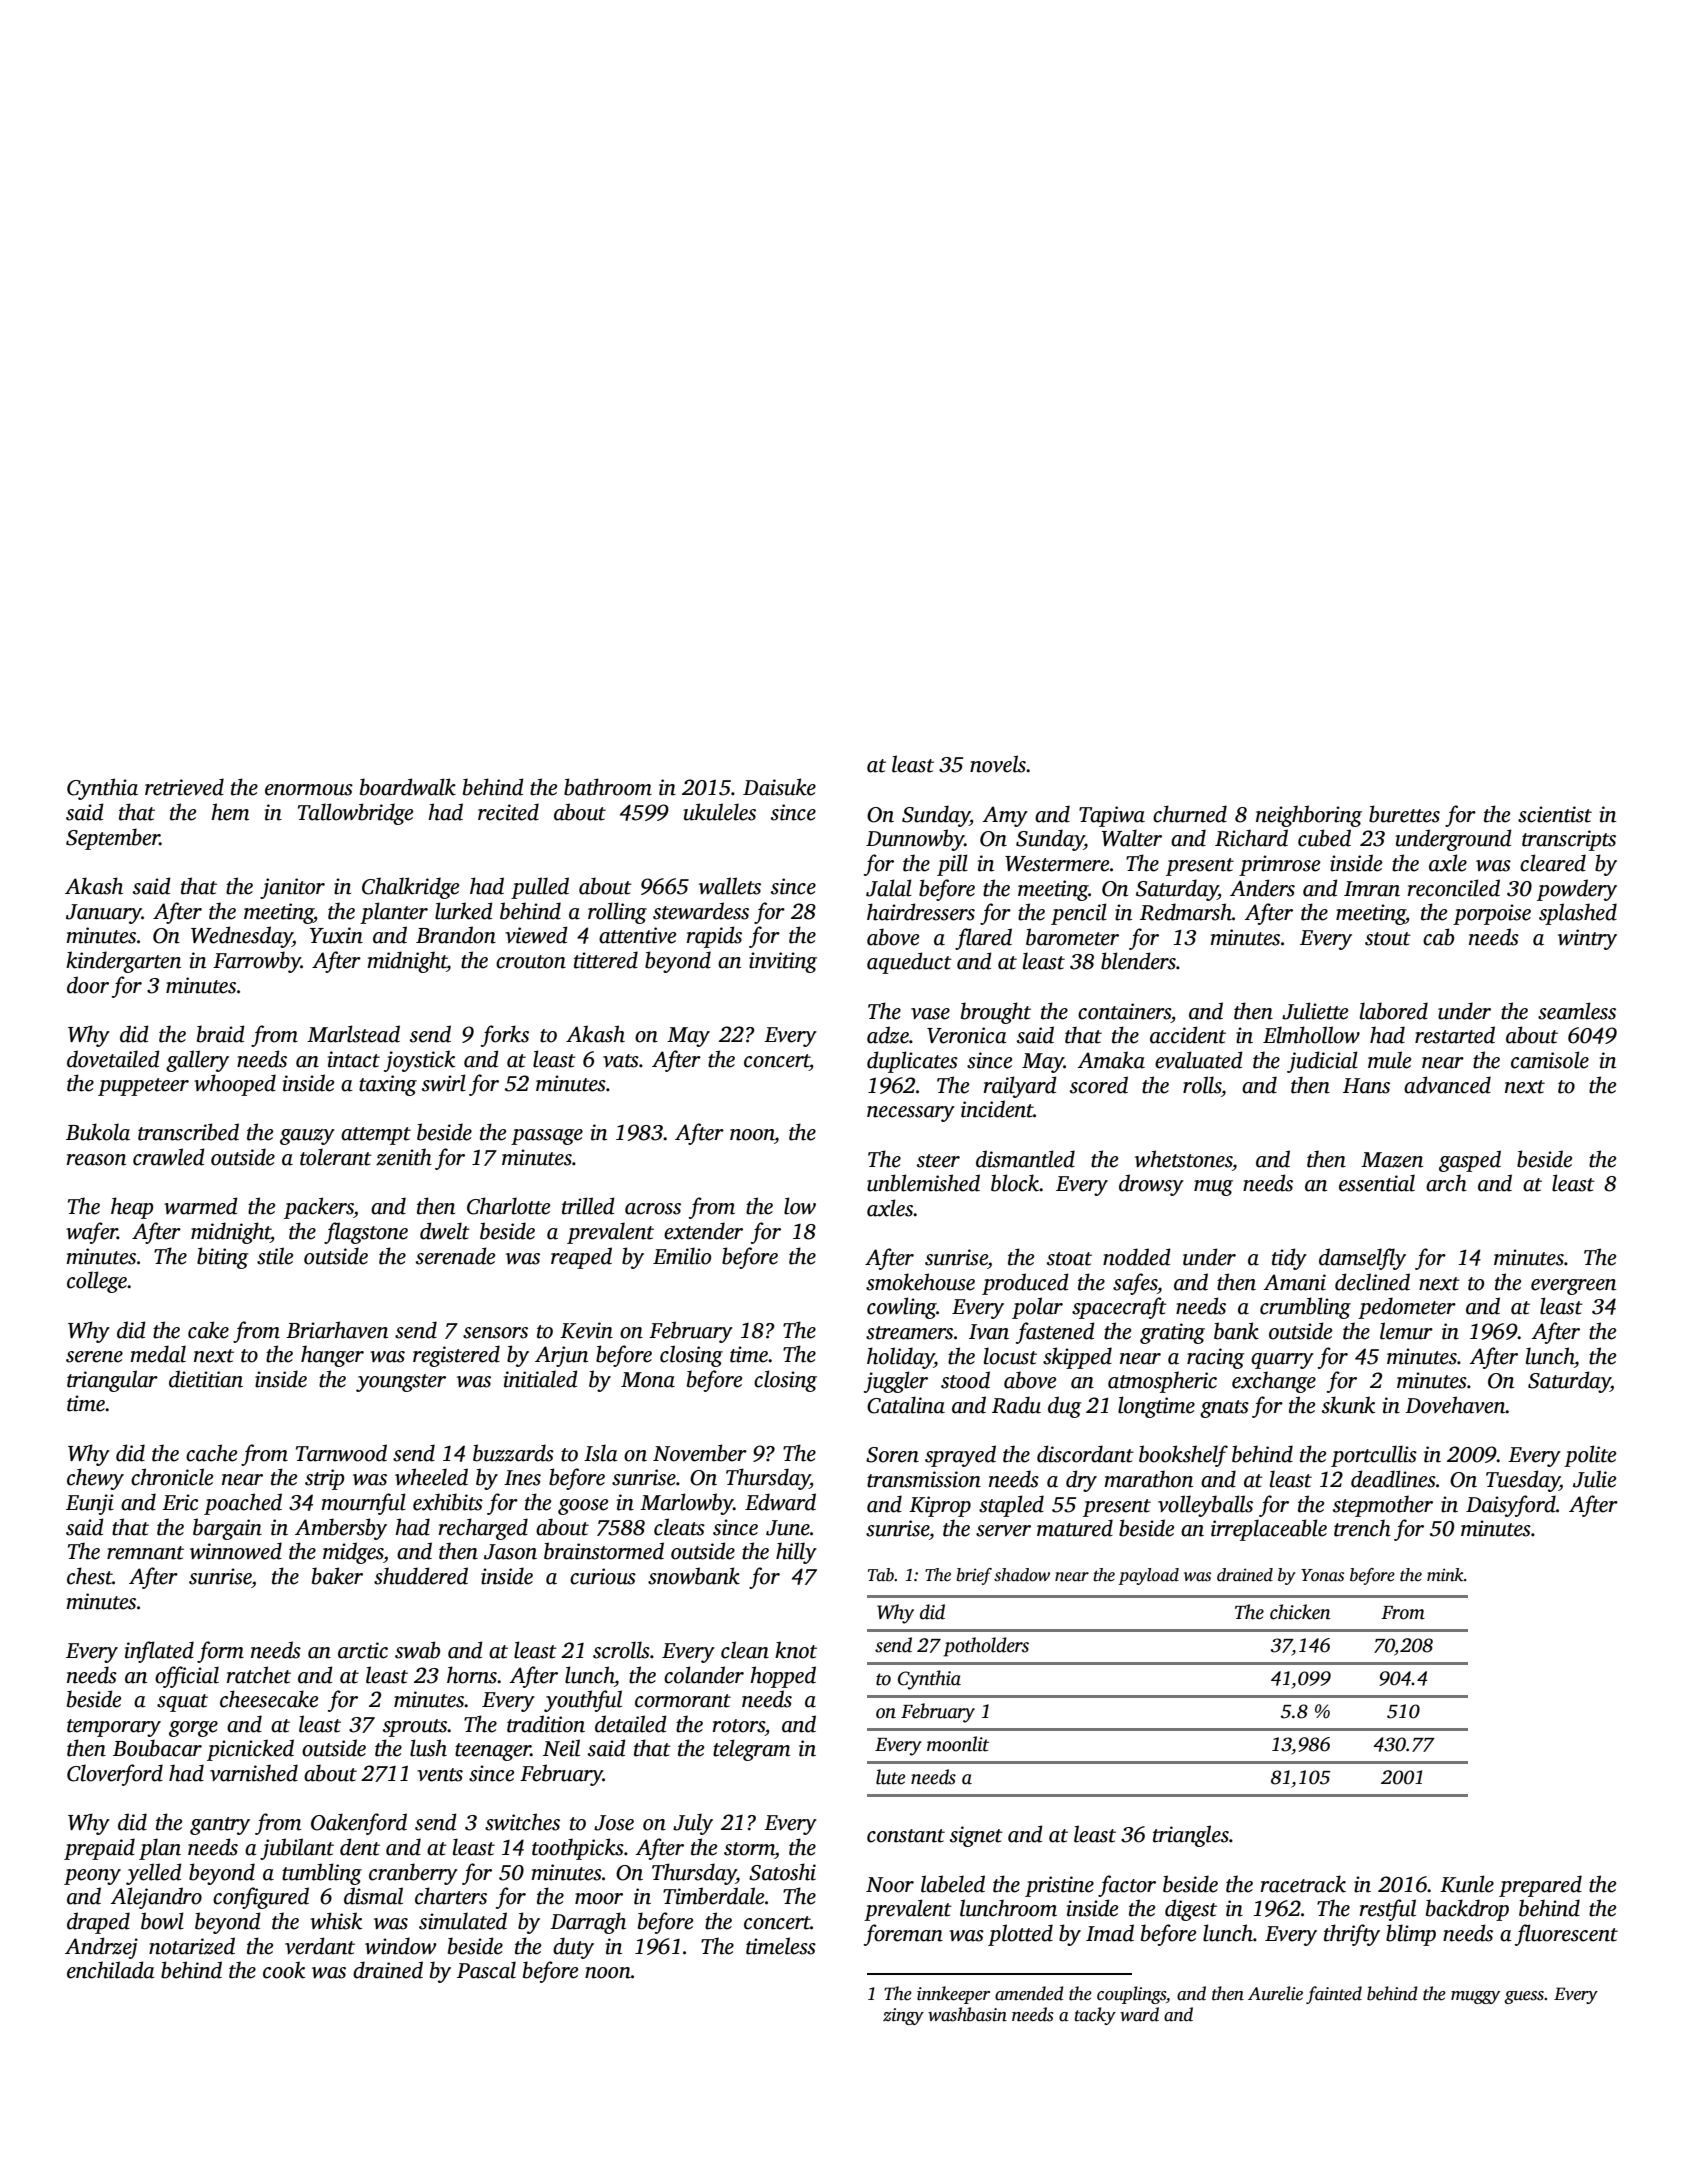 The image size is (1683, 2178). What do you see at coordinates (113, 839) in the screenshot?
I see `September` at bounding box center [113, 839].
